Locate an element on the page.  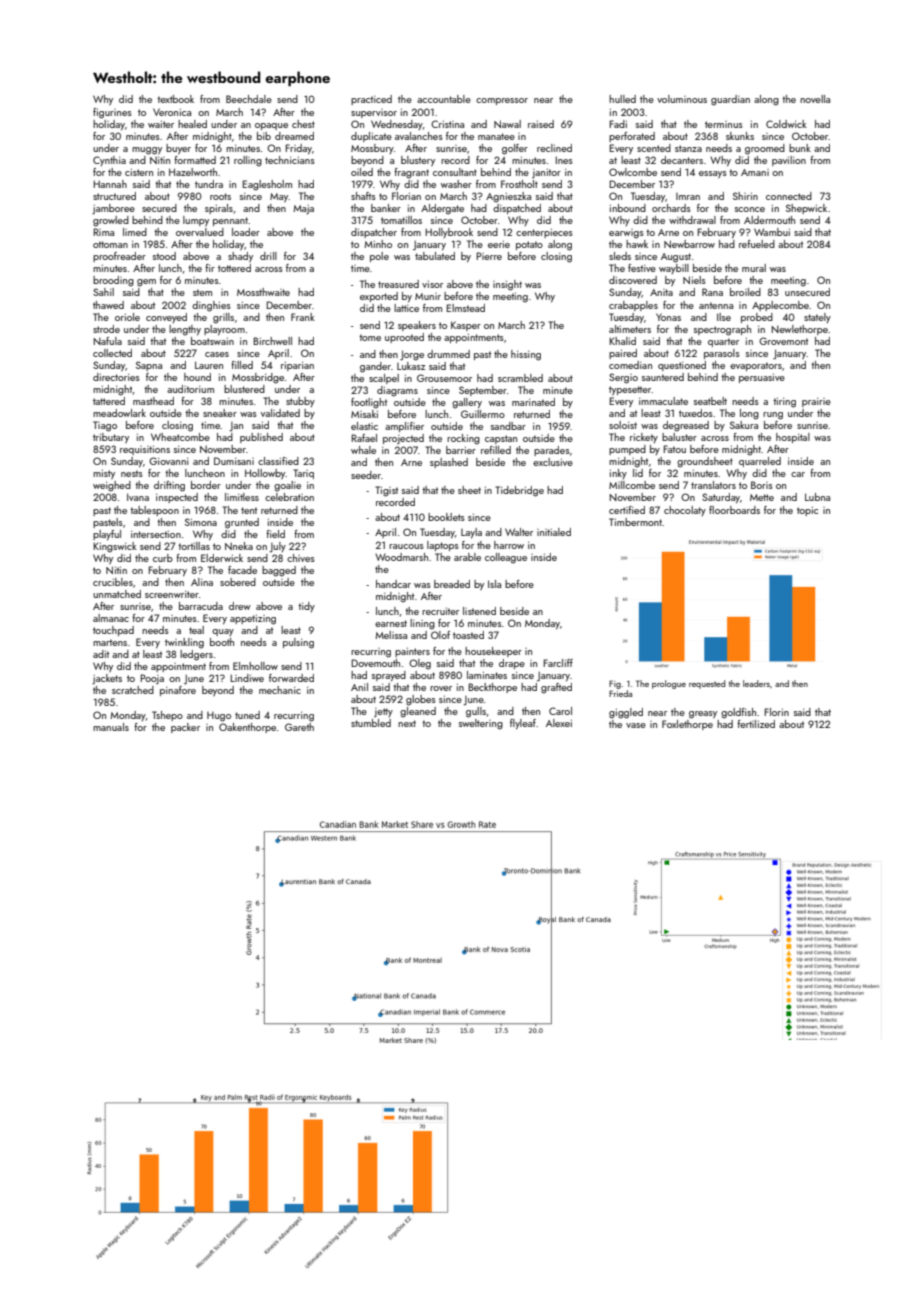
exported is located at coordinates (379, 297).
